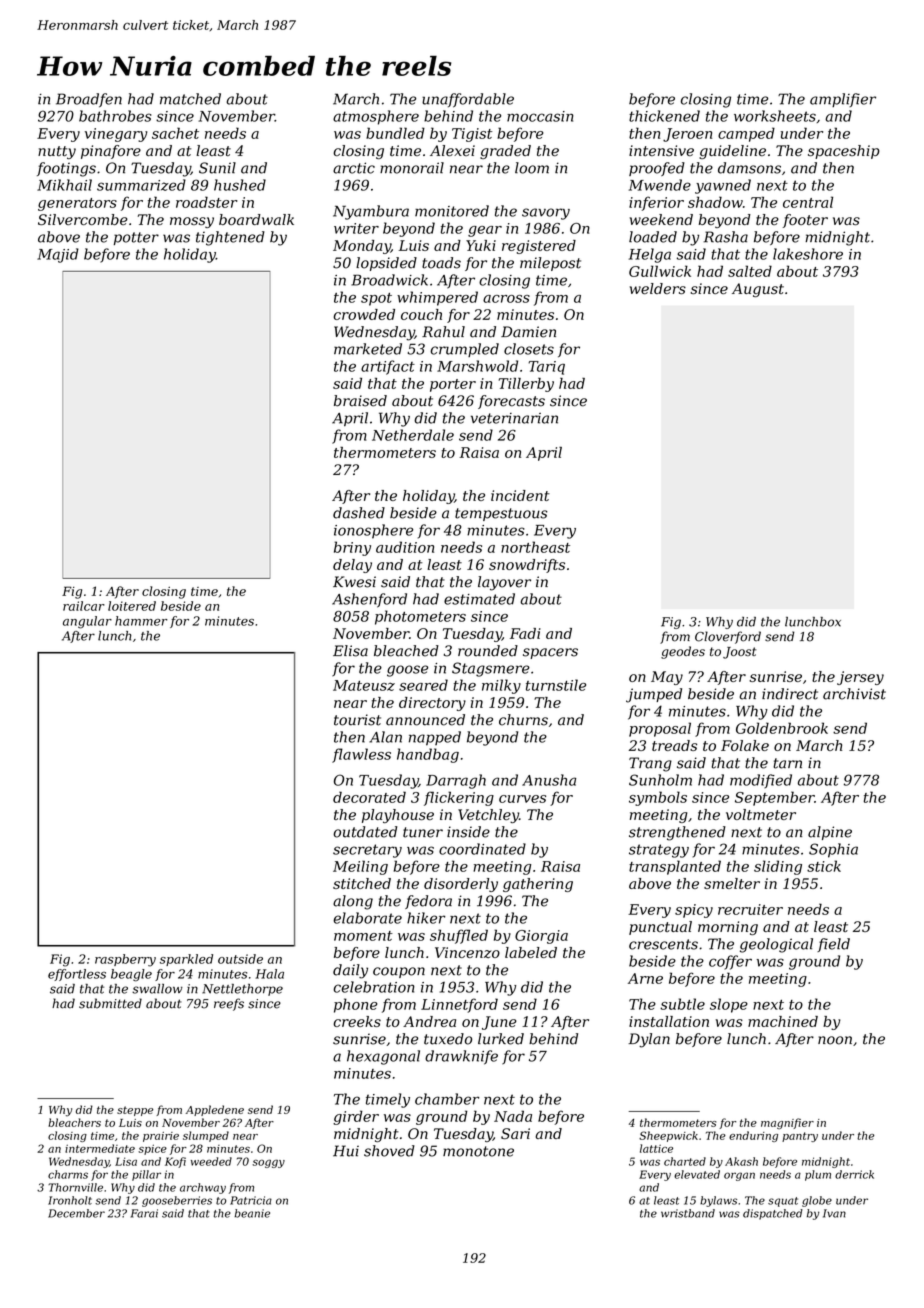  What do you see at coordinates (354, 582) in the page?
I see `Kwesi` at bounding box center [354, 582].
